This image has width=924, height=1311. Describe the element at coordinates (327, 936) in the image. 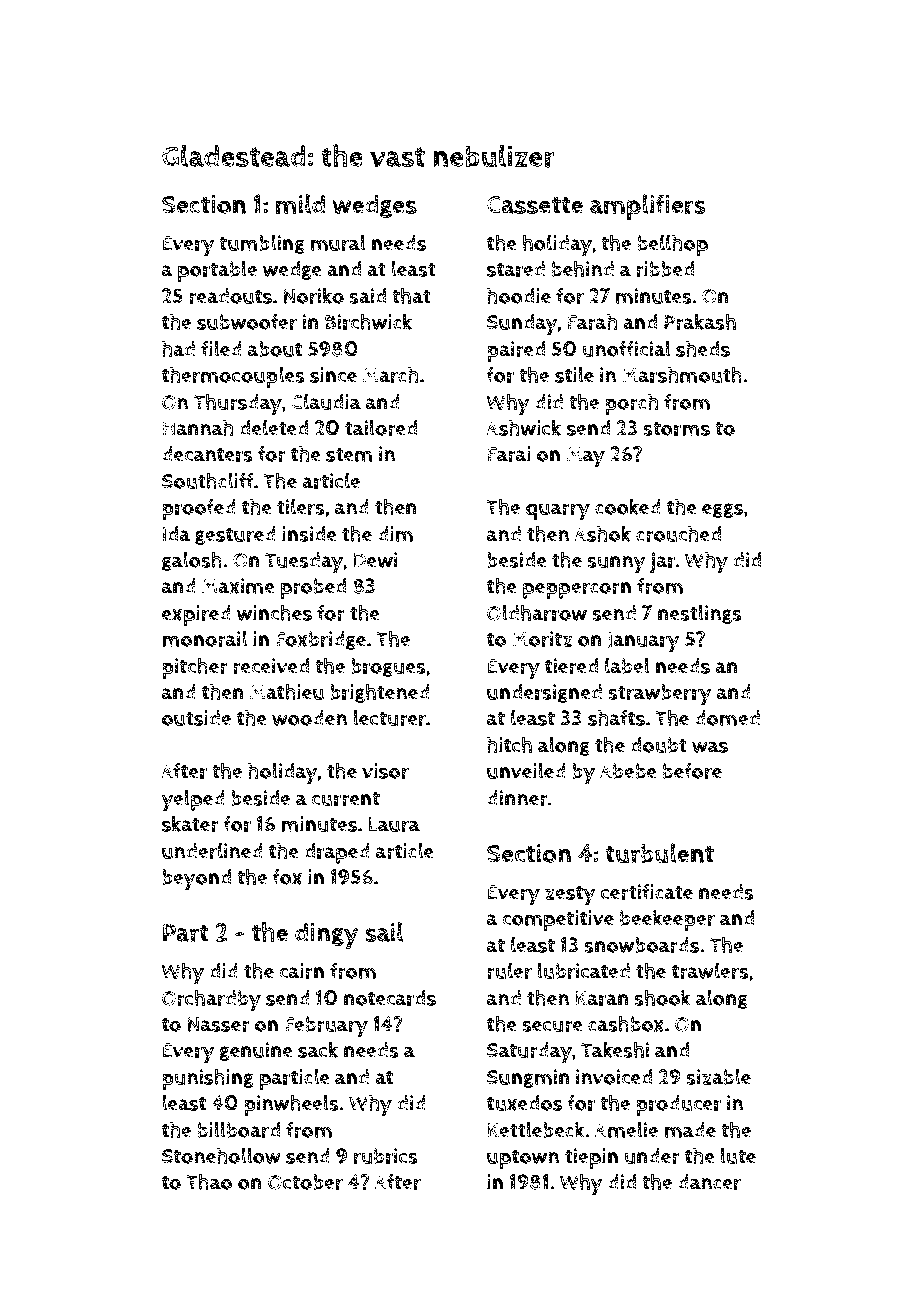

I see `dingy` at that location.
